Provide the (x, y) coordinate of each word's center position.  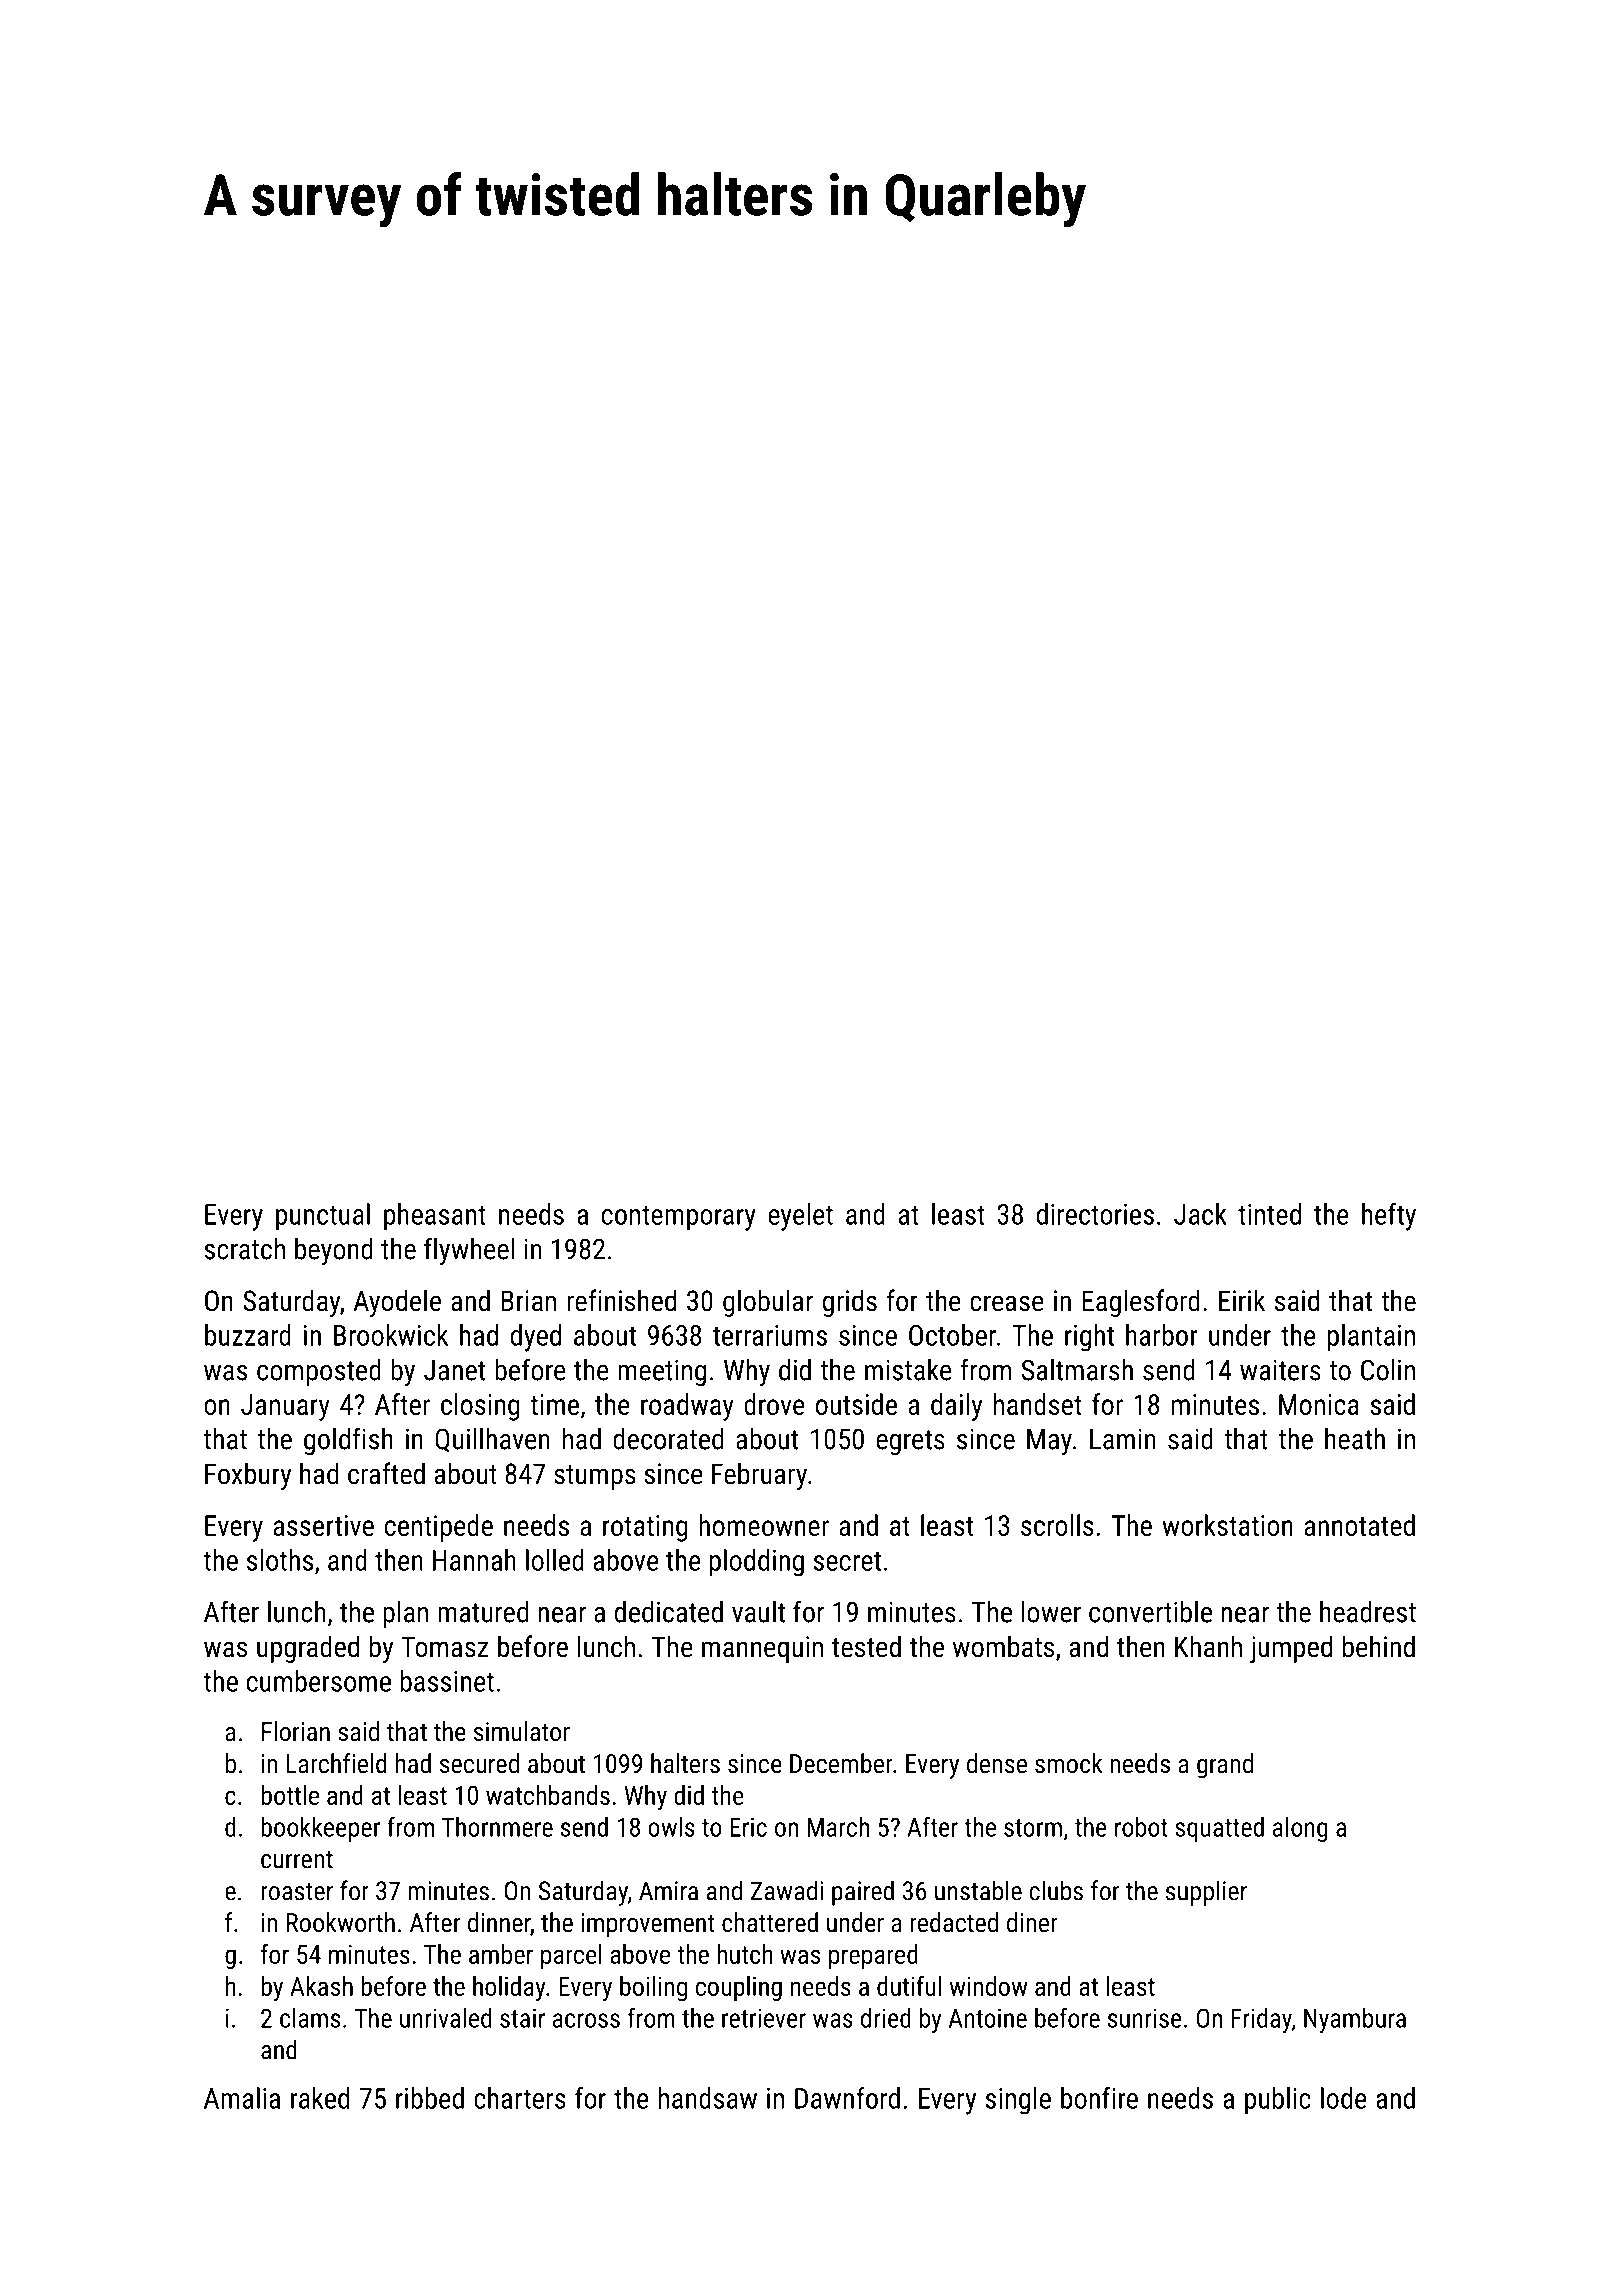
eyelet (800, 1217)
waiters (1280, 1370)
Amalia (242, 2098)
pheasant (435, 1217)
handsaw (708, 2098)
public (1278, 2101)
